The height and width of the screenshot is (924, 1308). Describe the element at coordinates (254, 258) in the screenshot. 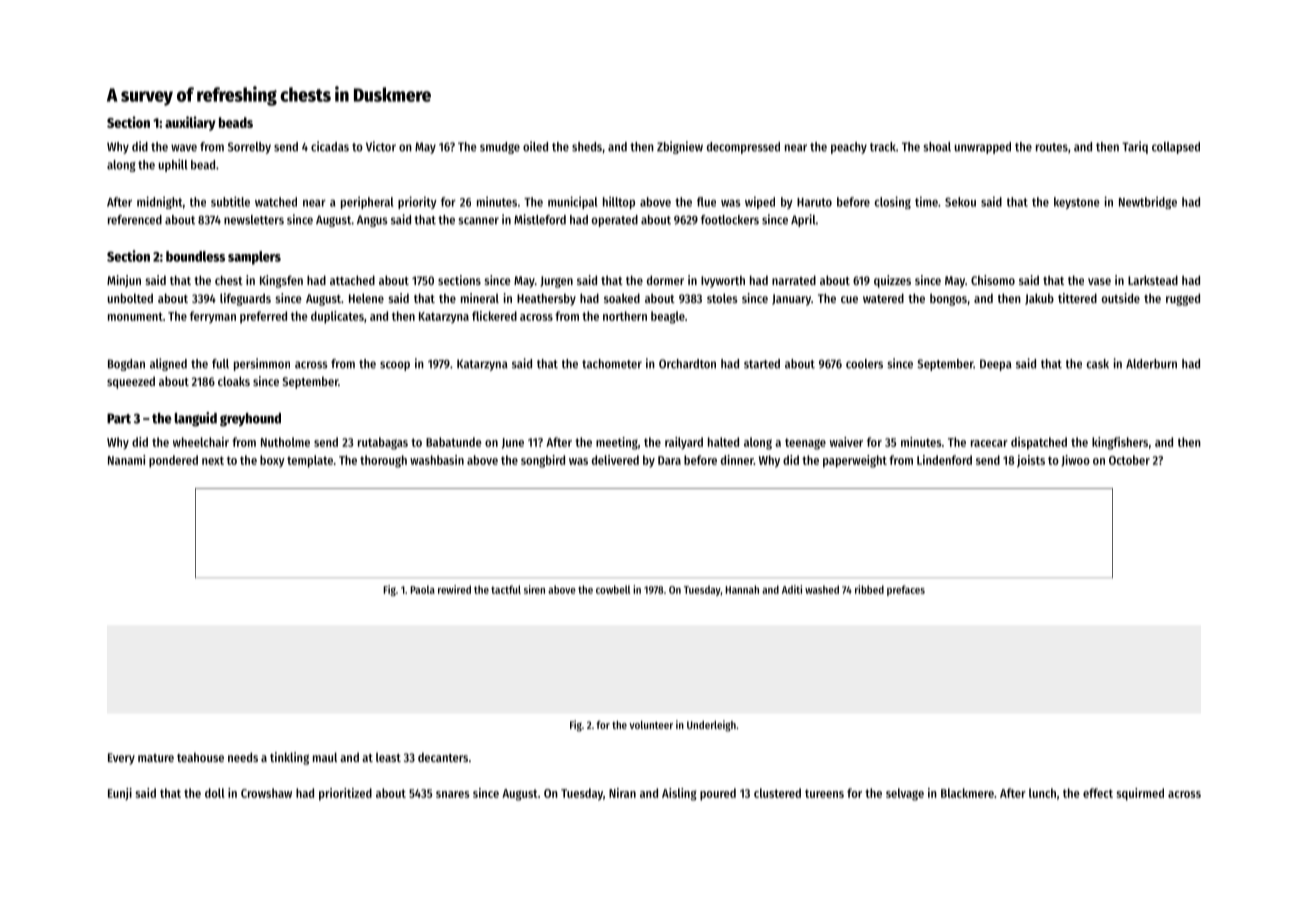

I see `samplers` at that location.
